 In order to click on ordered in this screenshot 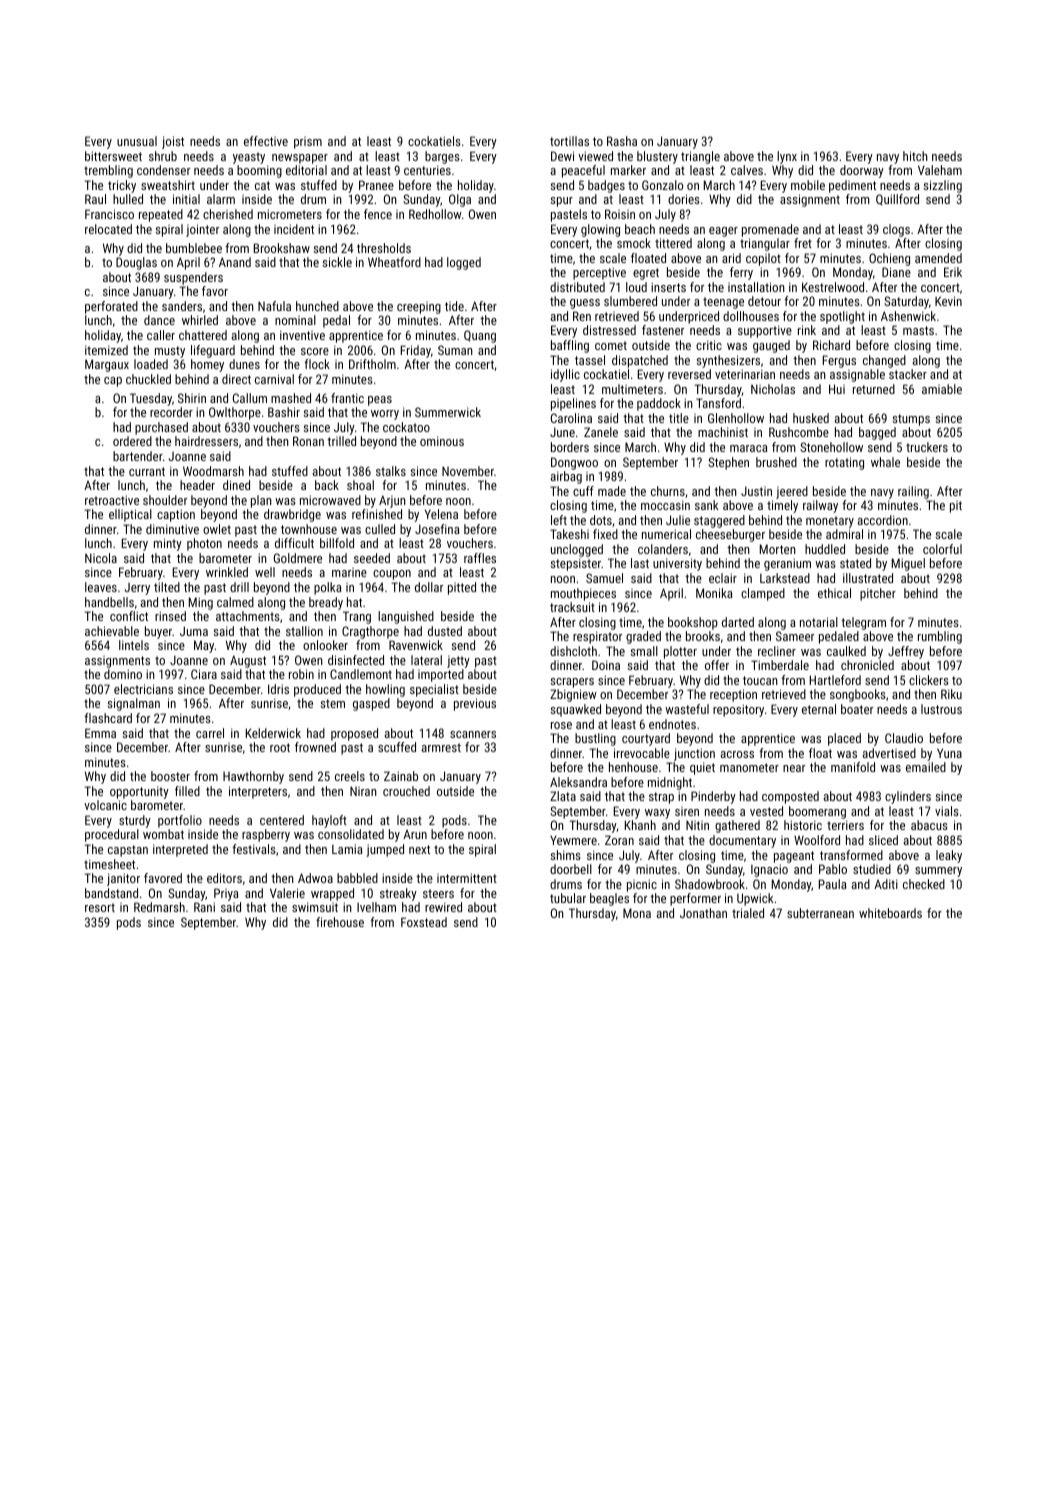, I will do `click(132, 441)`.
